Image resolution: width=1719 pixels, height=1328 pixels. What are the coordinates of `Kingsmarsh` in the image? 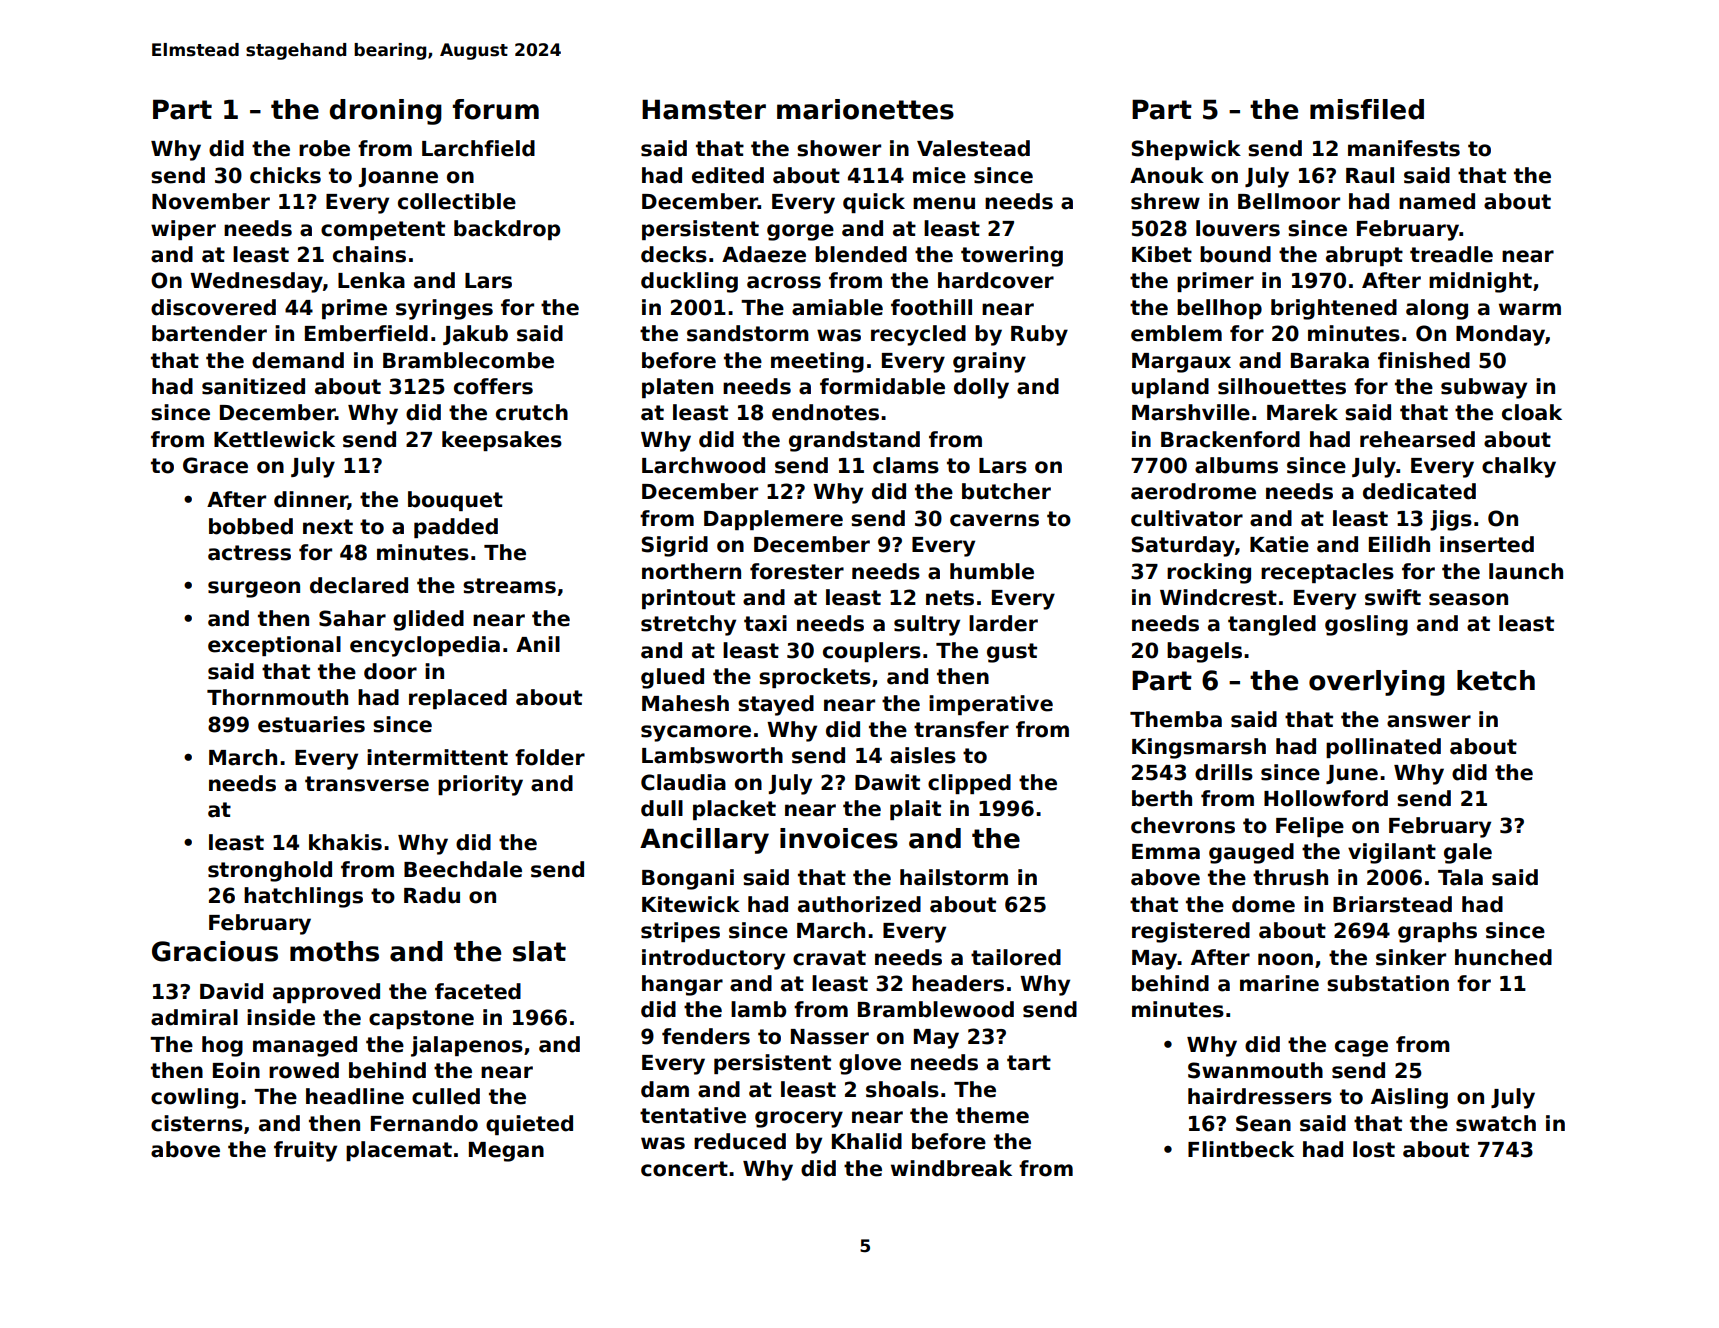 It's located at (1199, 748).
